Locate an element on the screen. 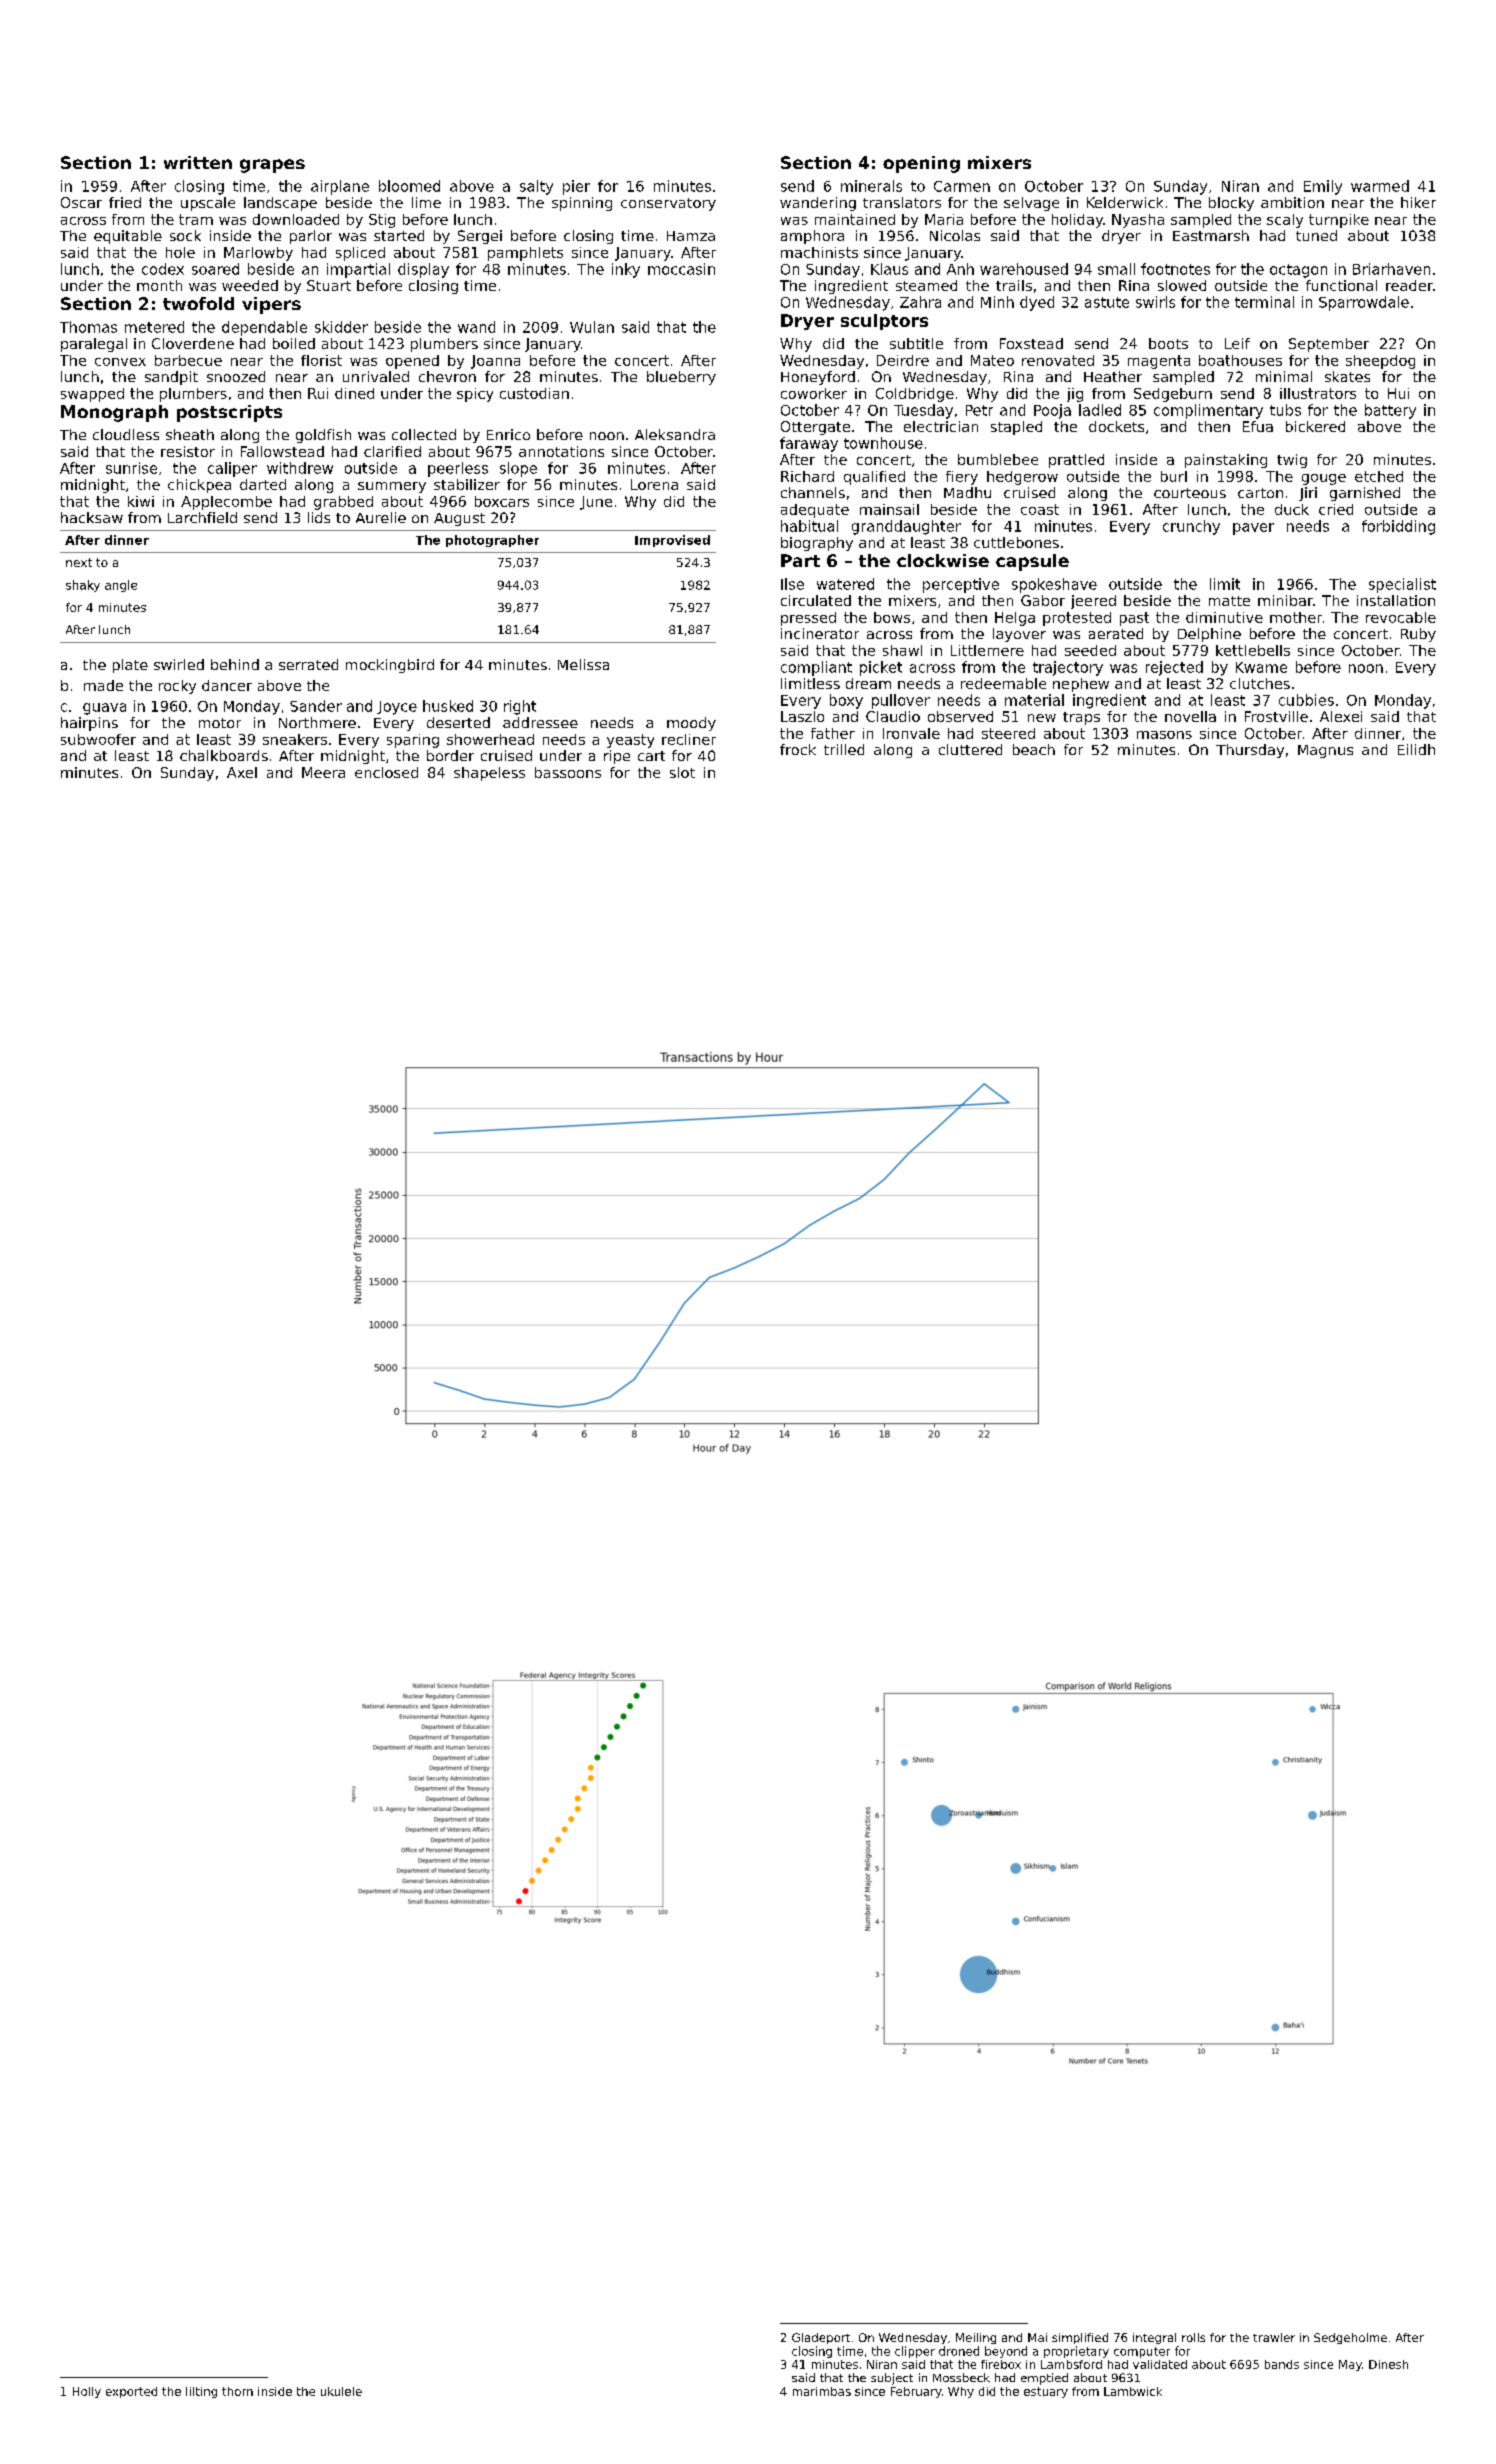  integral is located at coordinates (1154, 2338).
